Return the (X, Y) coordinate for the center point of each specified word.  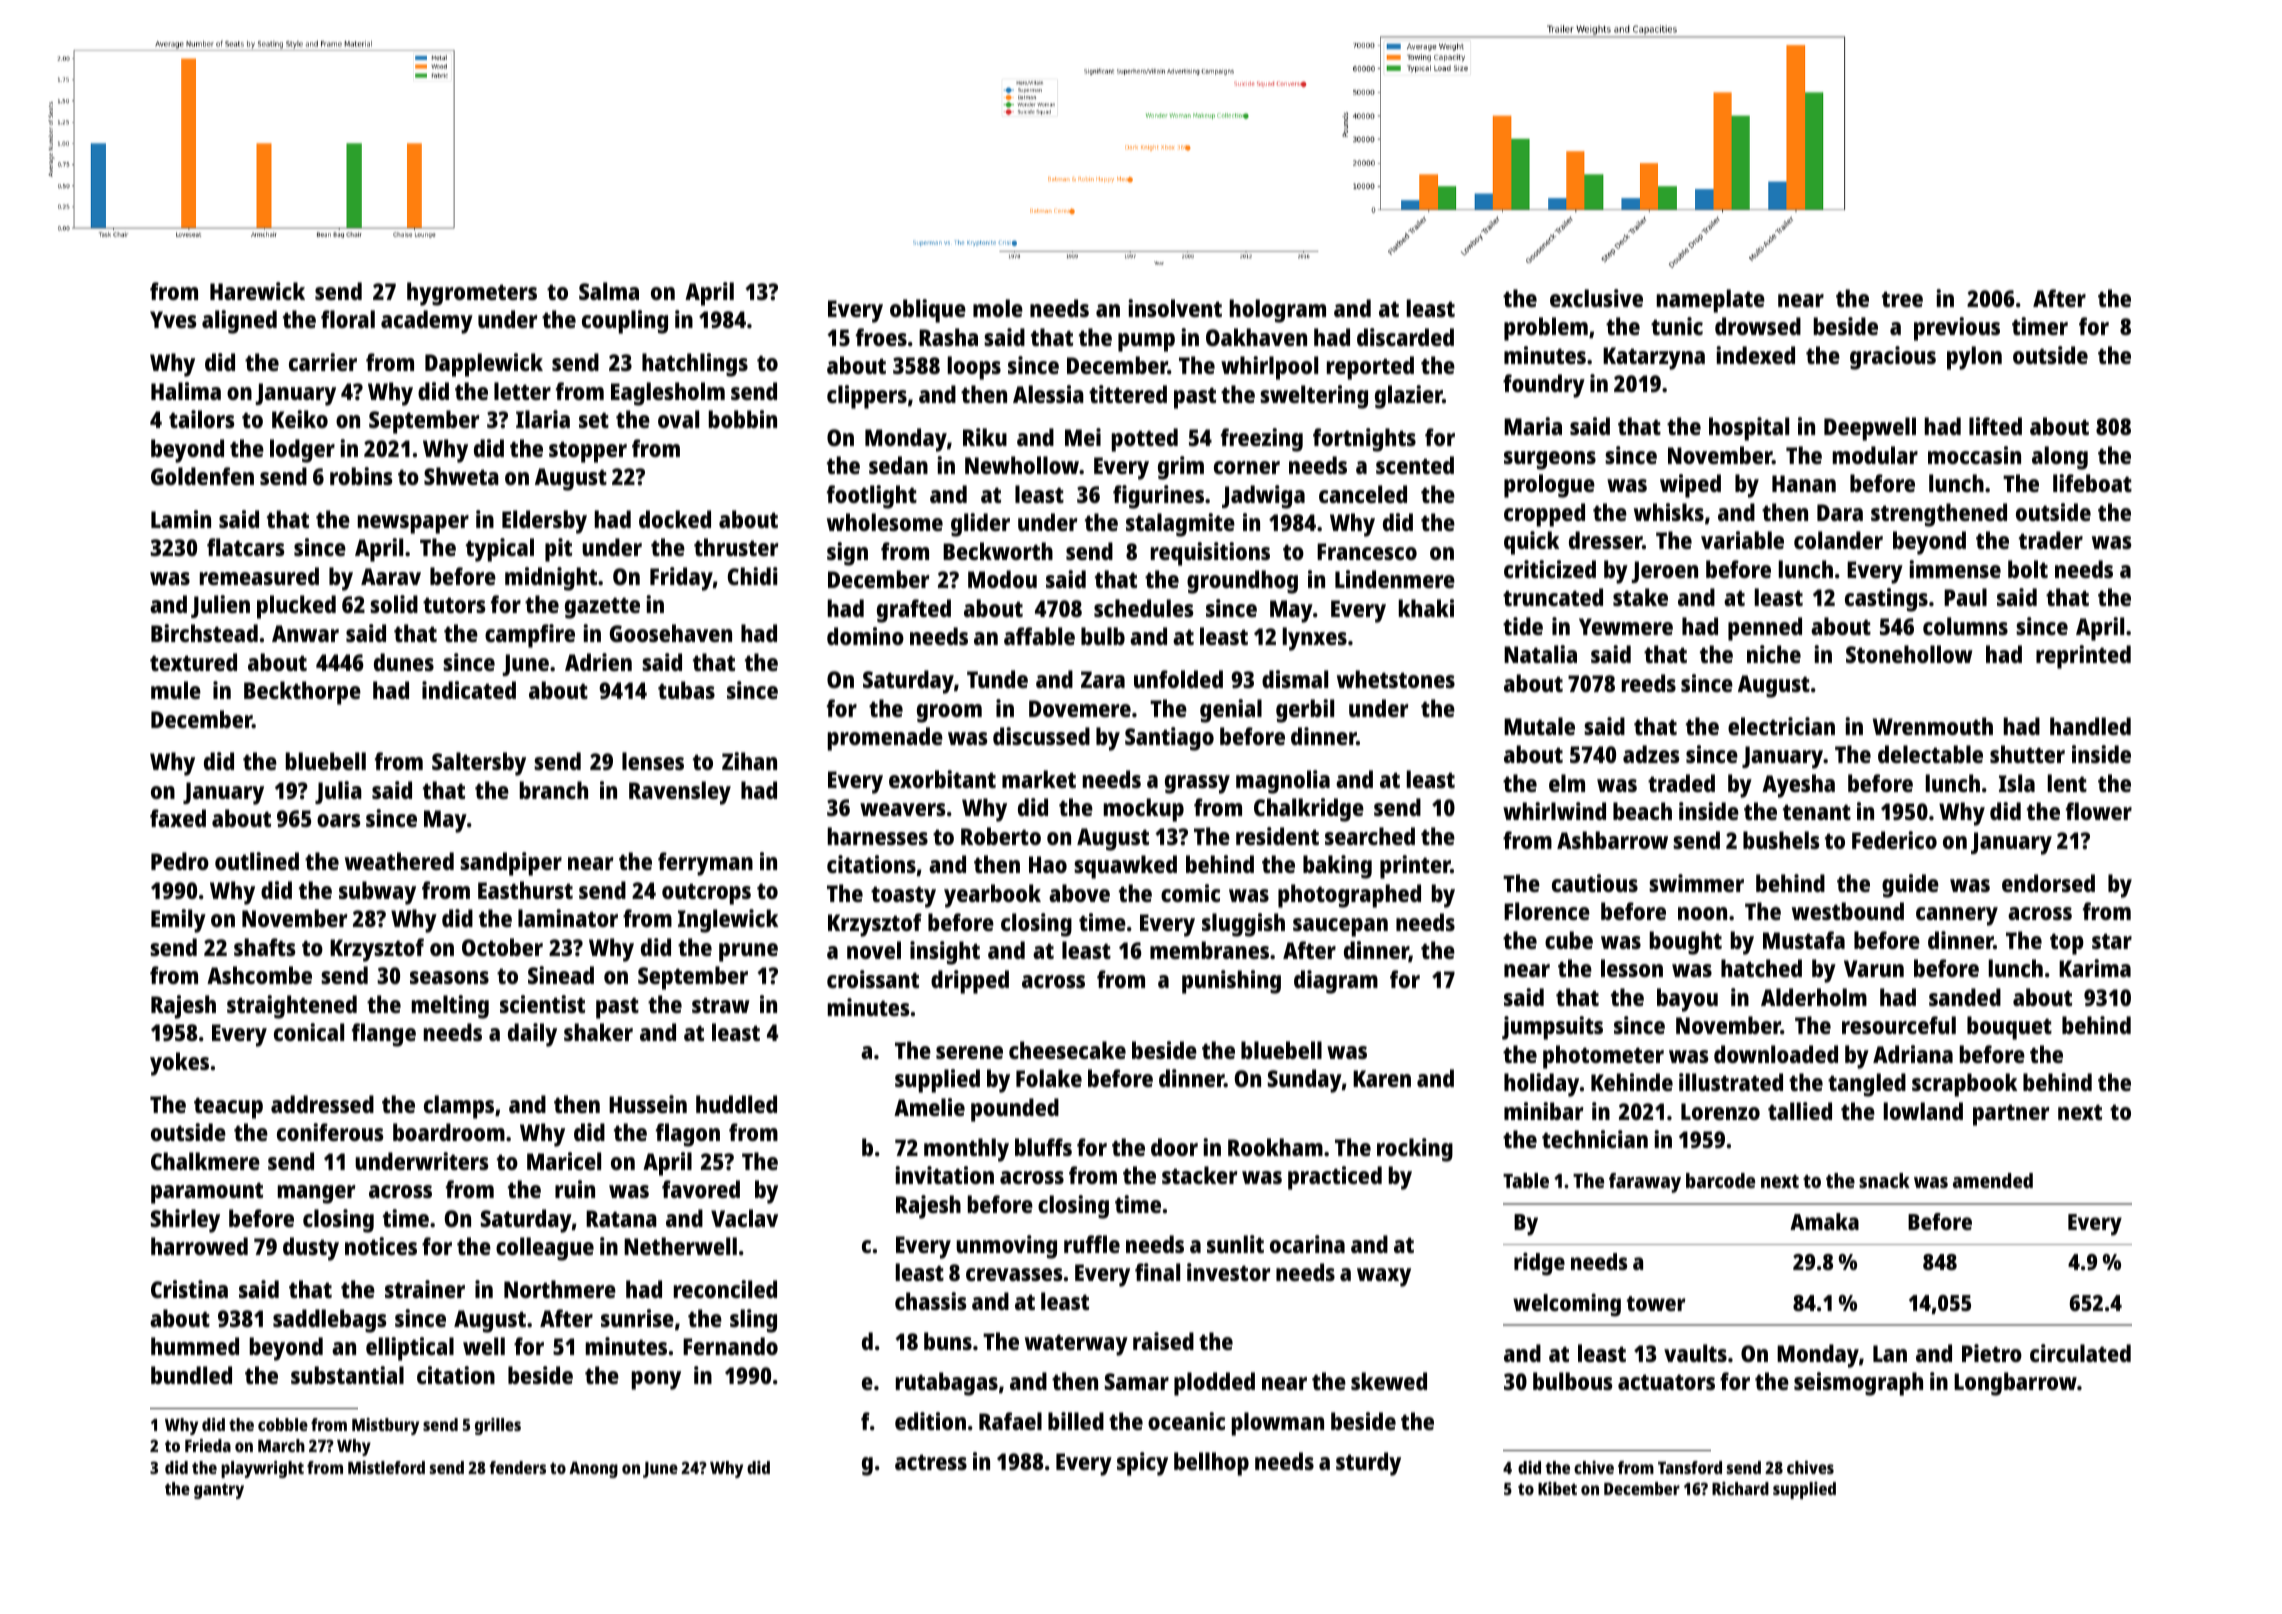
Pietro (1992, 1353)
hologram (1278, 311)
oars (339, 820)
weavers (903, 809)
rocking (1415, 1150)
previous (1957, 329)
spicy (1142, 1464)
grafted (914, 611)
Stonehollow (1909, 654)
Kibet (1557, 1488)
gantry (219, 1491)
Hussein (648, 1104)
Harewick (257, 291)
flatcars (246, 547)
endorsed (2048, 883)
